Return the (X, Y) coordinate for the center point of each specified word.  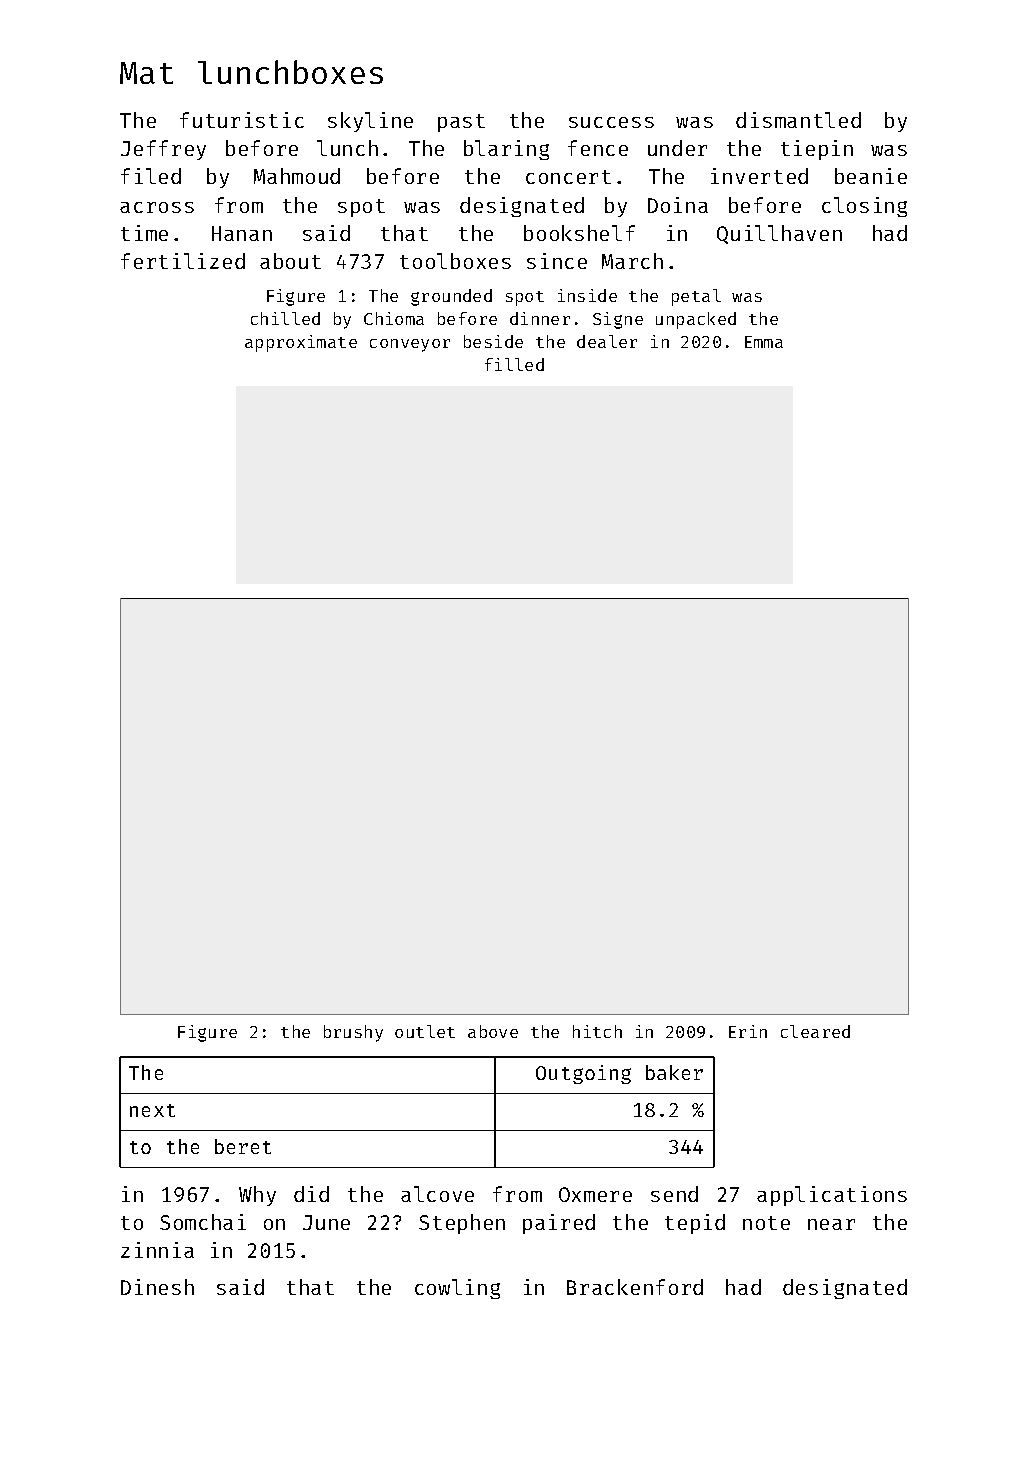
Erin (748, 1031)
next (152, 1110)
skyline (370, 122)
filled (514, 364)
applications (832, 1196)
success (611, 122)
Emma (764, 342)
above (493, 1031)
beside (493, 341)
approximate (301, 343)
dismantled (798, 120)
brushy (353, 1033)
